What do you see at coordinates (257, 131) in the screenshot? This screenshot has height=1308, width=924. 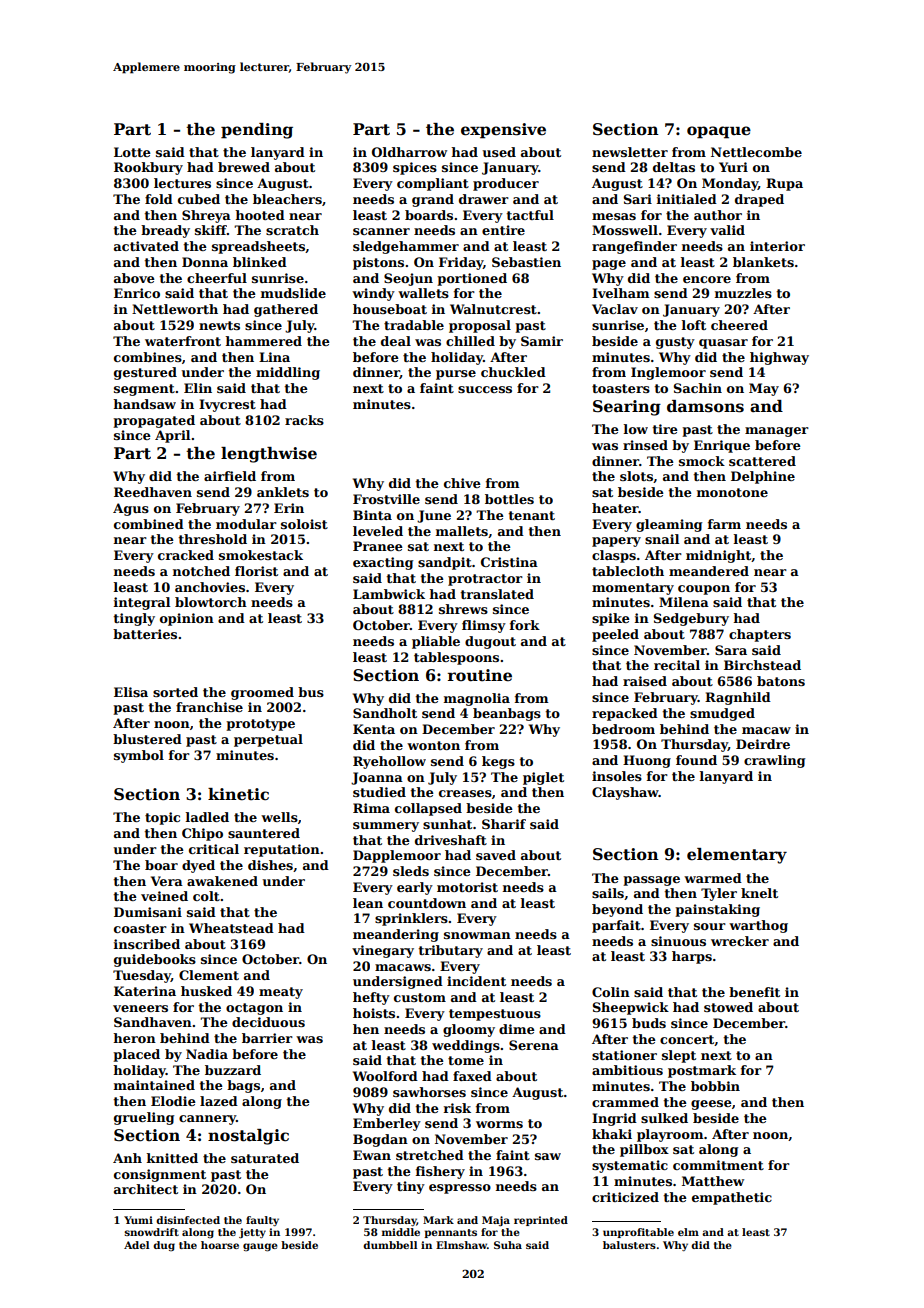 I see `pending` at bounding box center [257, 131].
